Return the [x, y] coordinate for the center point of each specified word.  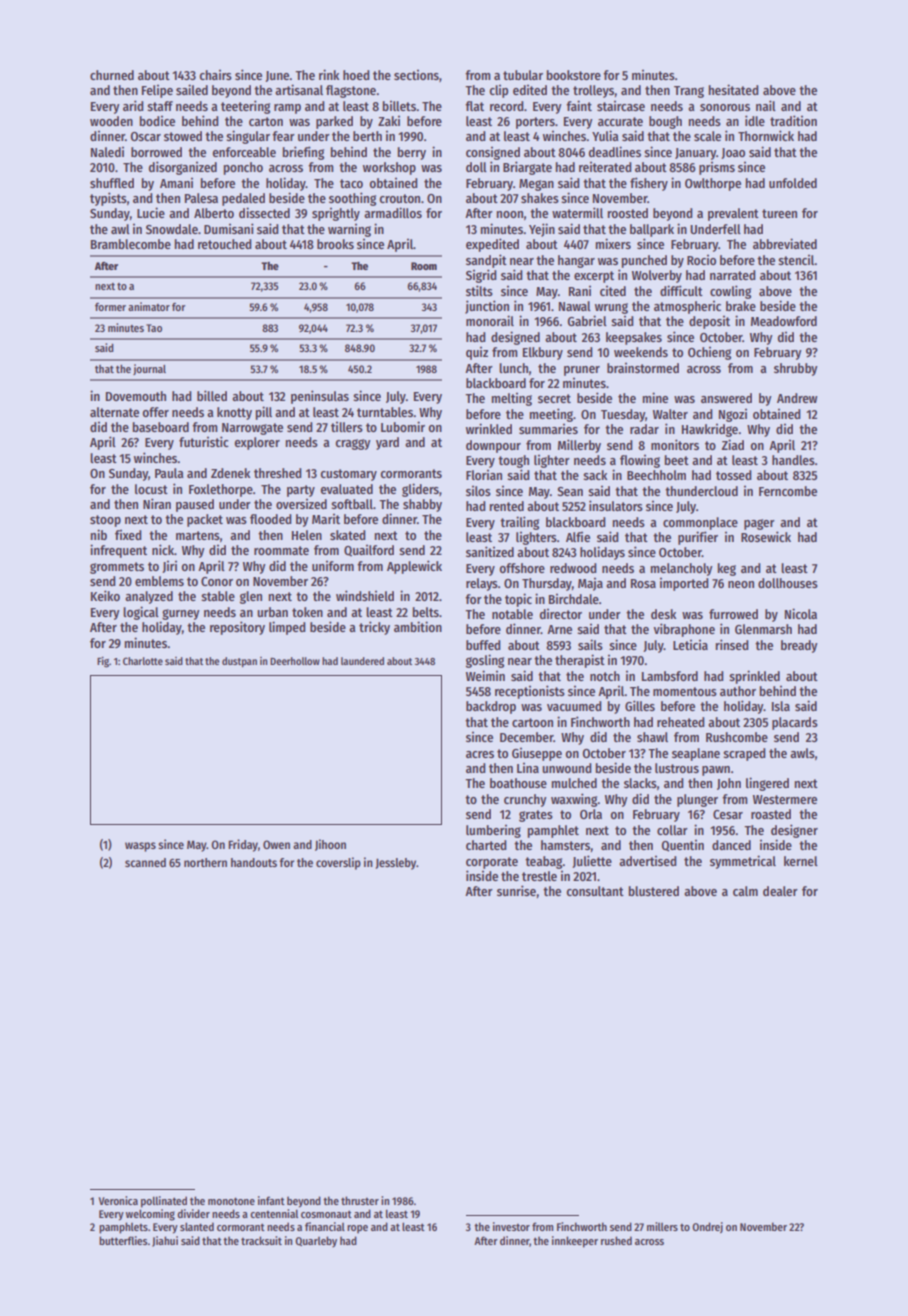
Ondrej [707, 1227]
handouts [254, 862]
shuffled [112, 183]
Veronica [118, 1200]
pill [263, 413]
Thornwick [766, 135]
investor [511, 1226]
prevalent [733, 214]
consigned [493, 153]
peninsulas [320, 397]
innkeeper [575, 1242]
